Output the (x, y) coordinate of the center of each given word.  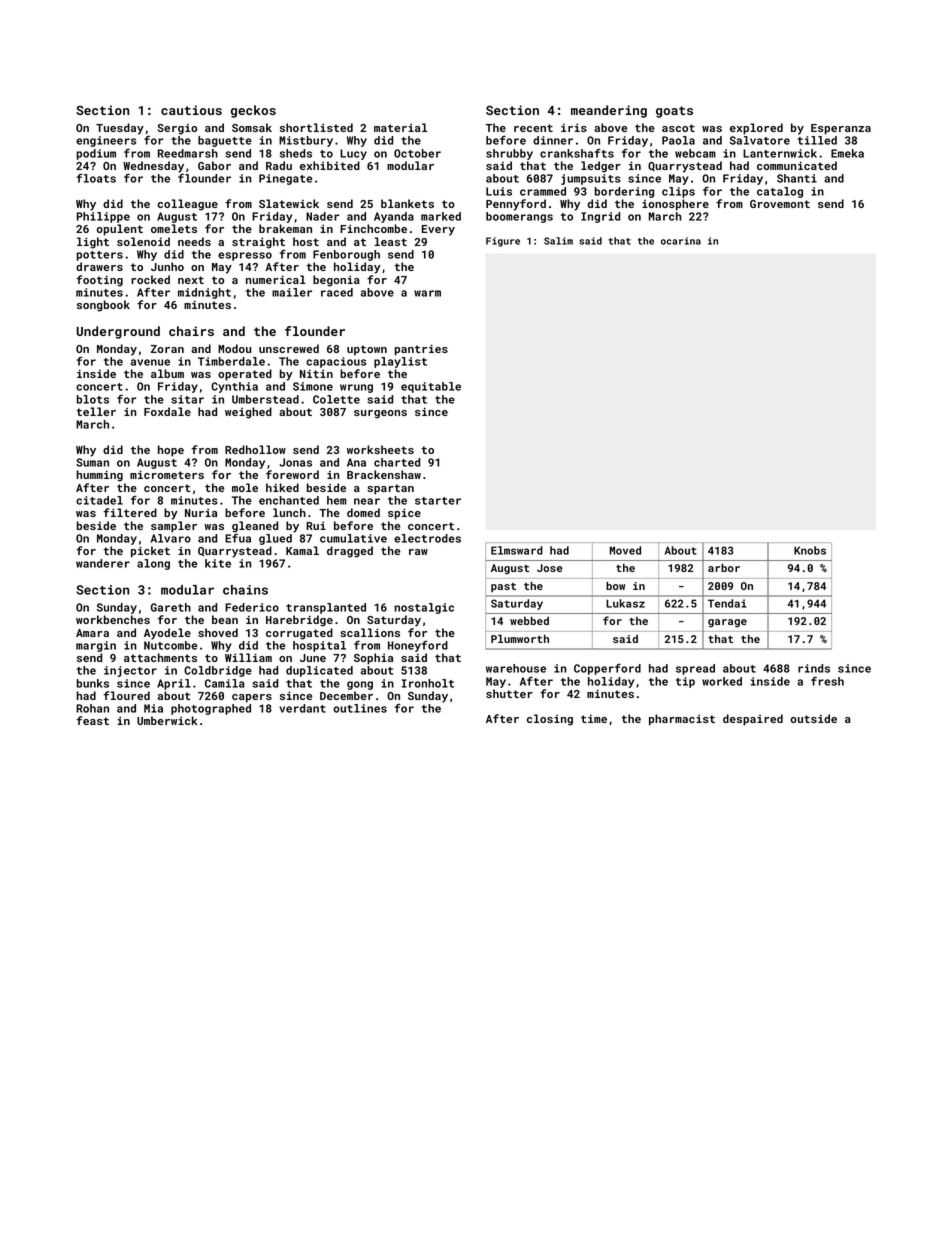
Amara (92, 633)
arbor (724, 568)
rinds (814, 668)
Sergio (177, 129)
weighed (248, 413)
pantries (421, 350)
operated (245, 375)
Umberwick (167, 720)
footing (99, 281)
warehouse (516, 668)
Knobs (810, 550)
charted (397, 462)
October (417, 153)
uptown (367, 350)
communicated (797, 165)
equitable (431, 387)
